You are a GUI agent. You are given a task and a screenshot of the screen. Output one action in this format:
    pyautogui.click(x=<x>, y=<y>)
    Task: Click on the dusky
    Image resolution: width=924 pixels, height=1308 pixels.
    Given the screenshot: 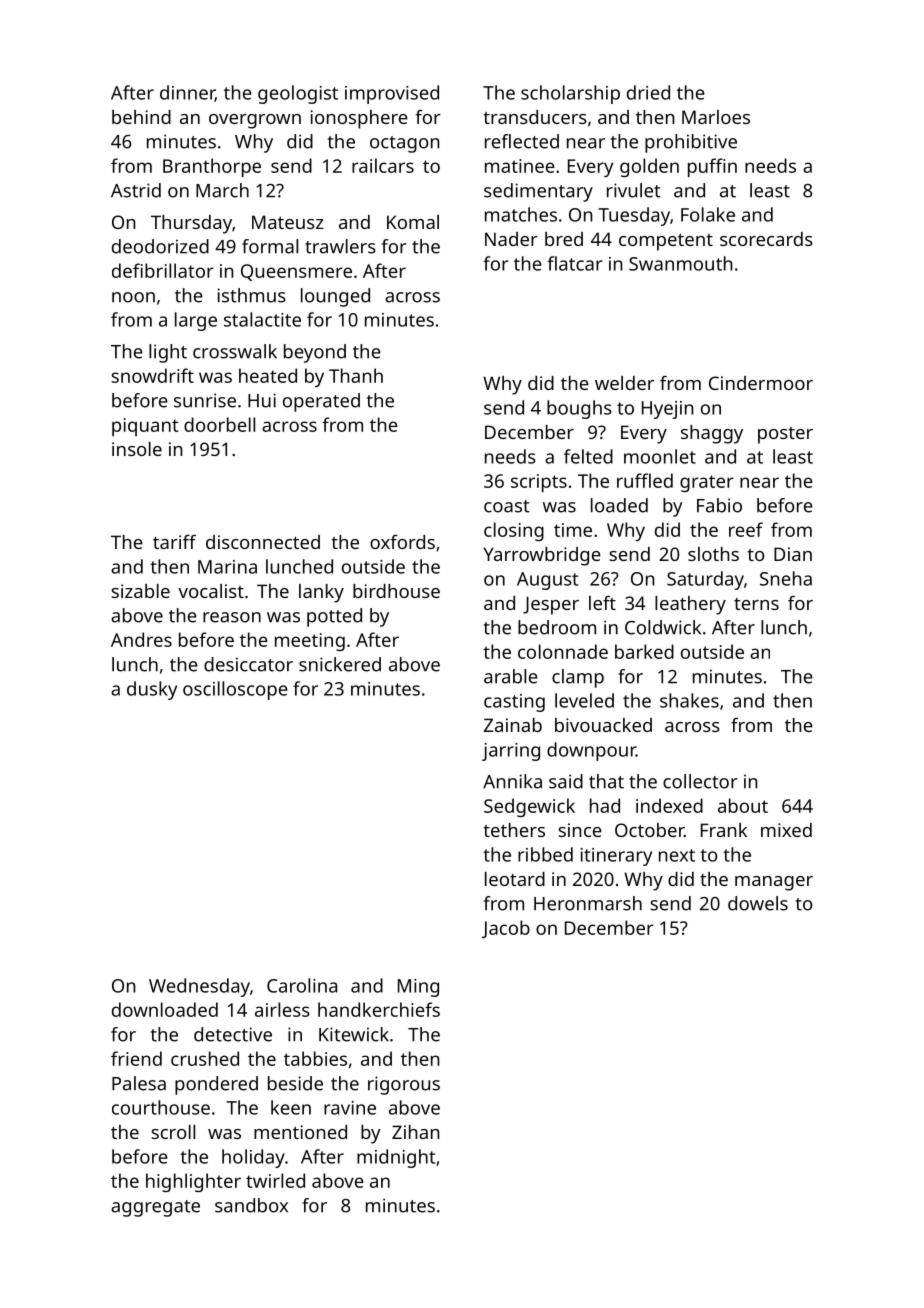 What is the action you would take?
    pyautogui.click(x=152, y=690)
